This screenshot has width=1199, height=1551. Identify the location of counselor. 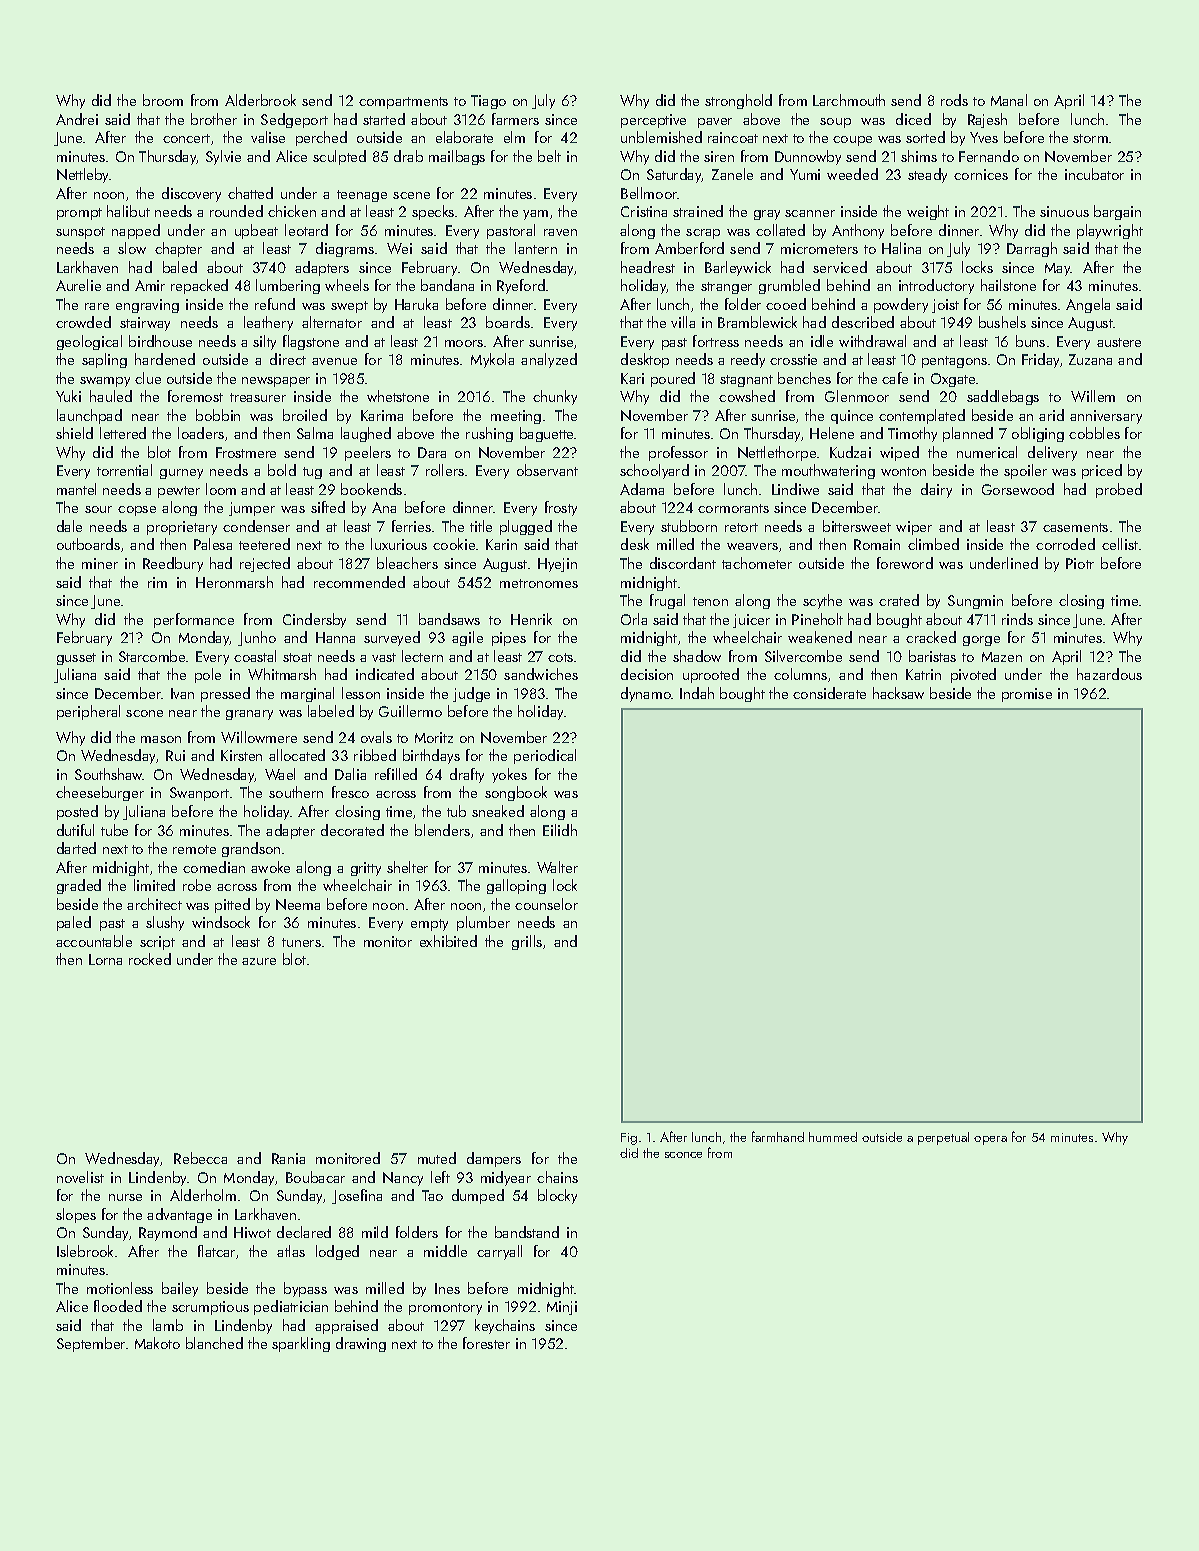
(546, 904).
